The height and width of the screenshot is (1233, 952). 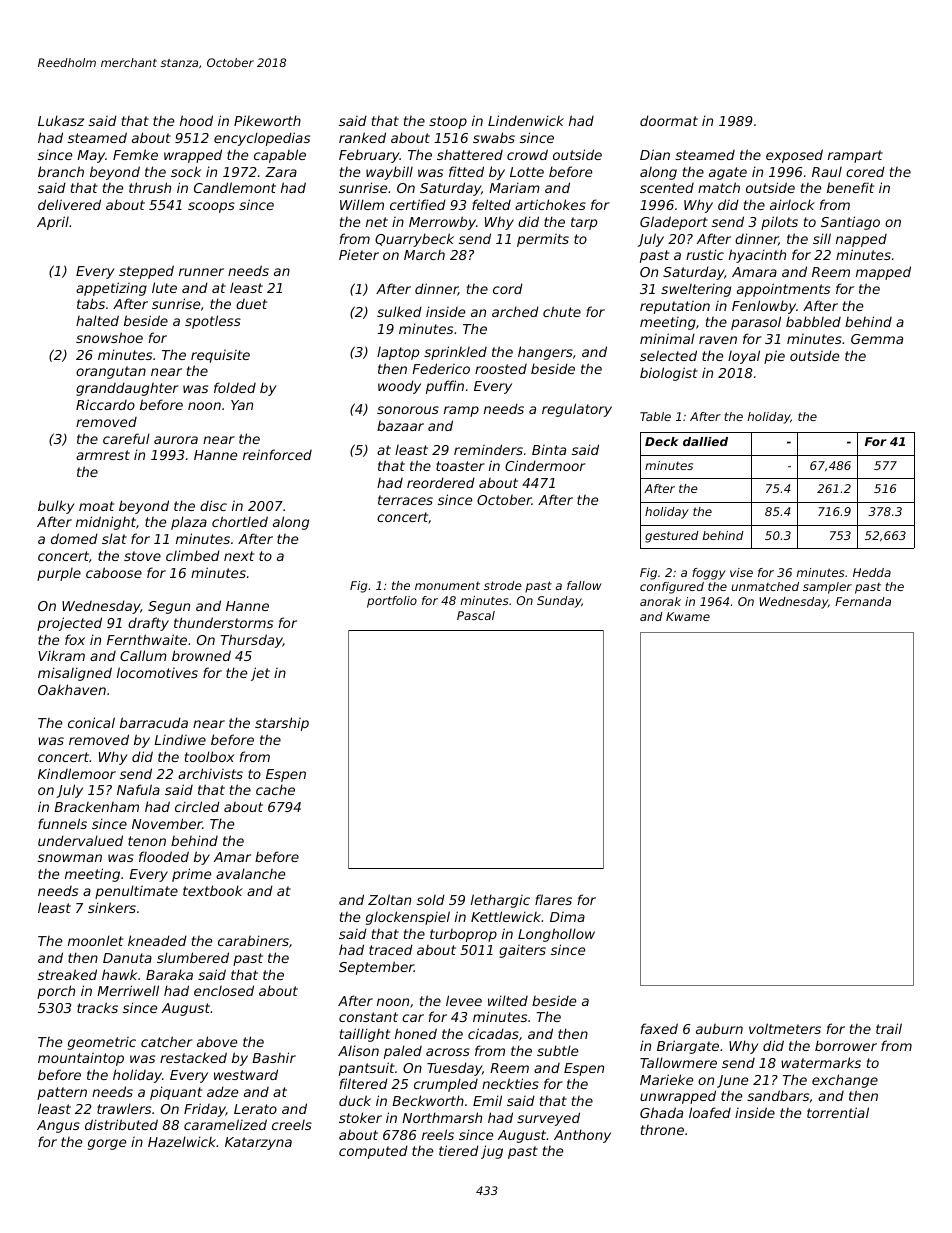 What do you see at coordinates (669, 120) in the screenshot?
I see `doormat` at bounding box center [669, 120].
